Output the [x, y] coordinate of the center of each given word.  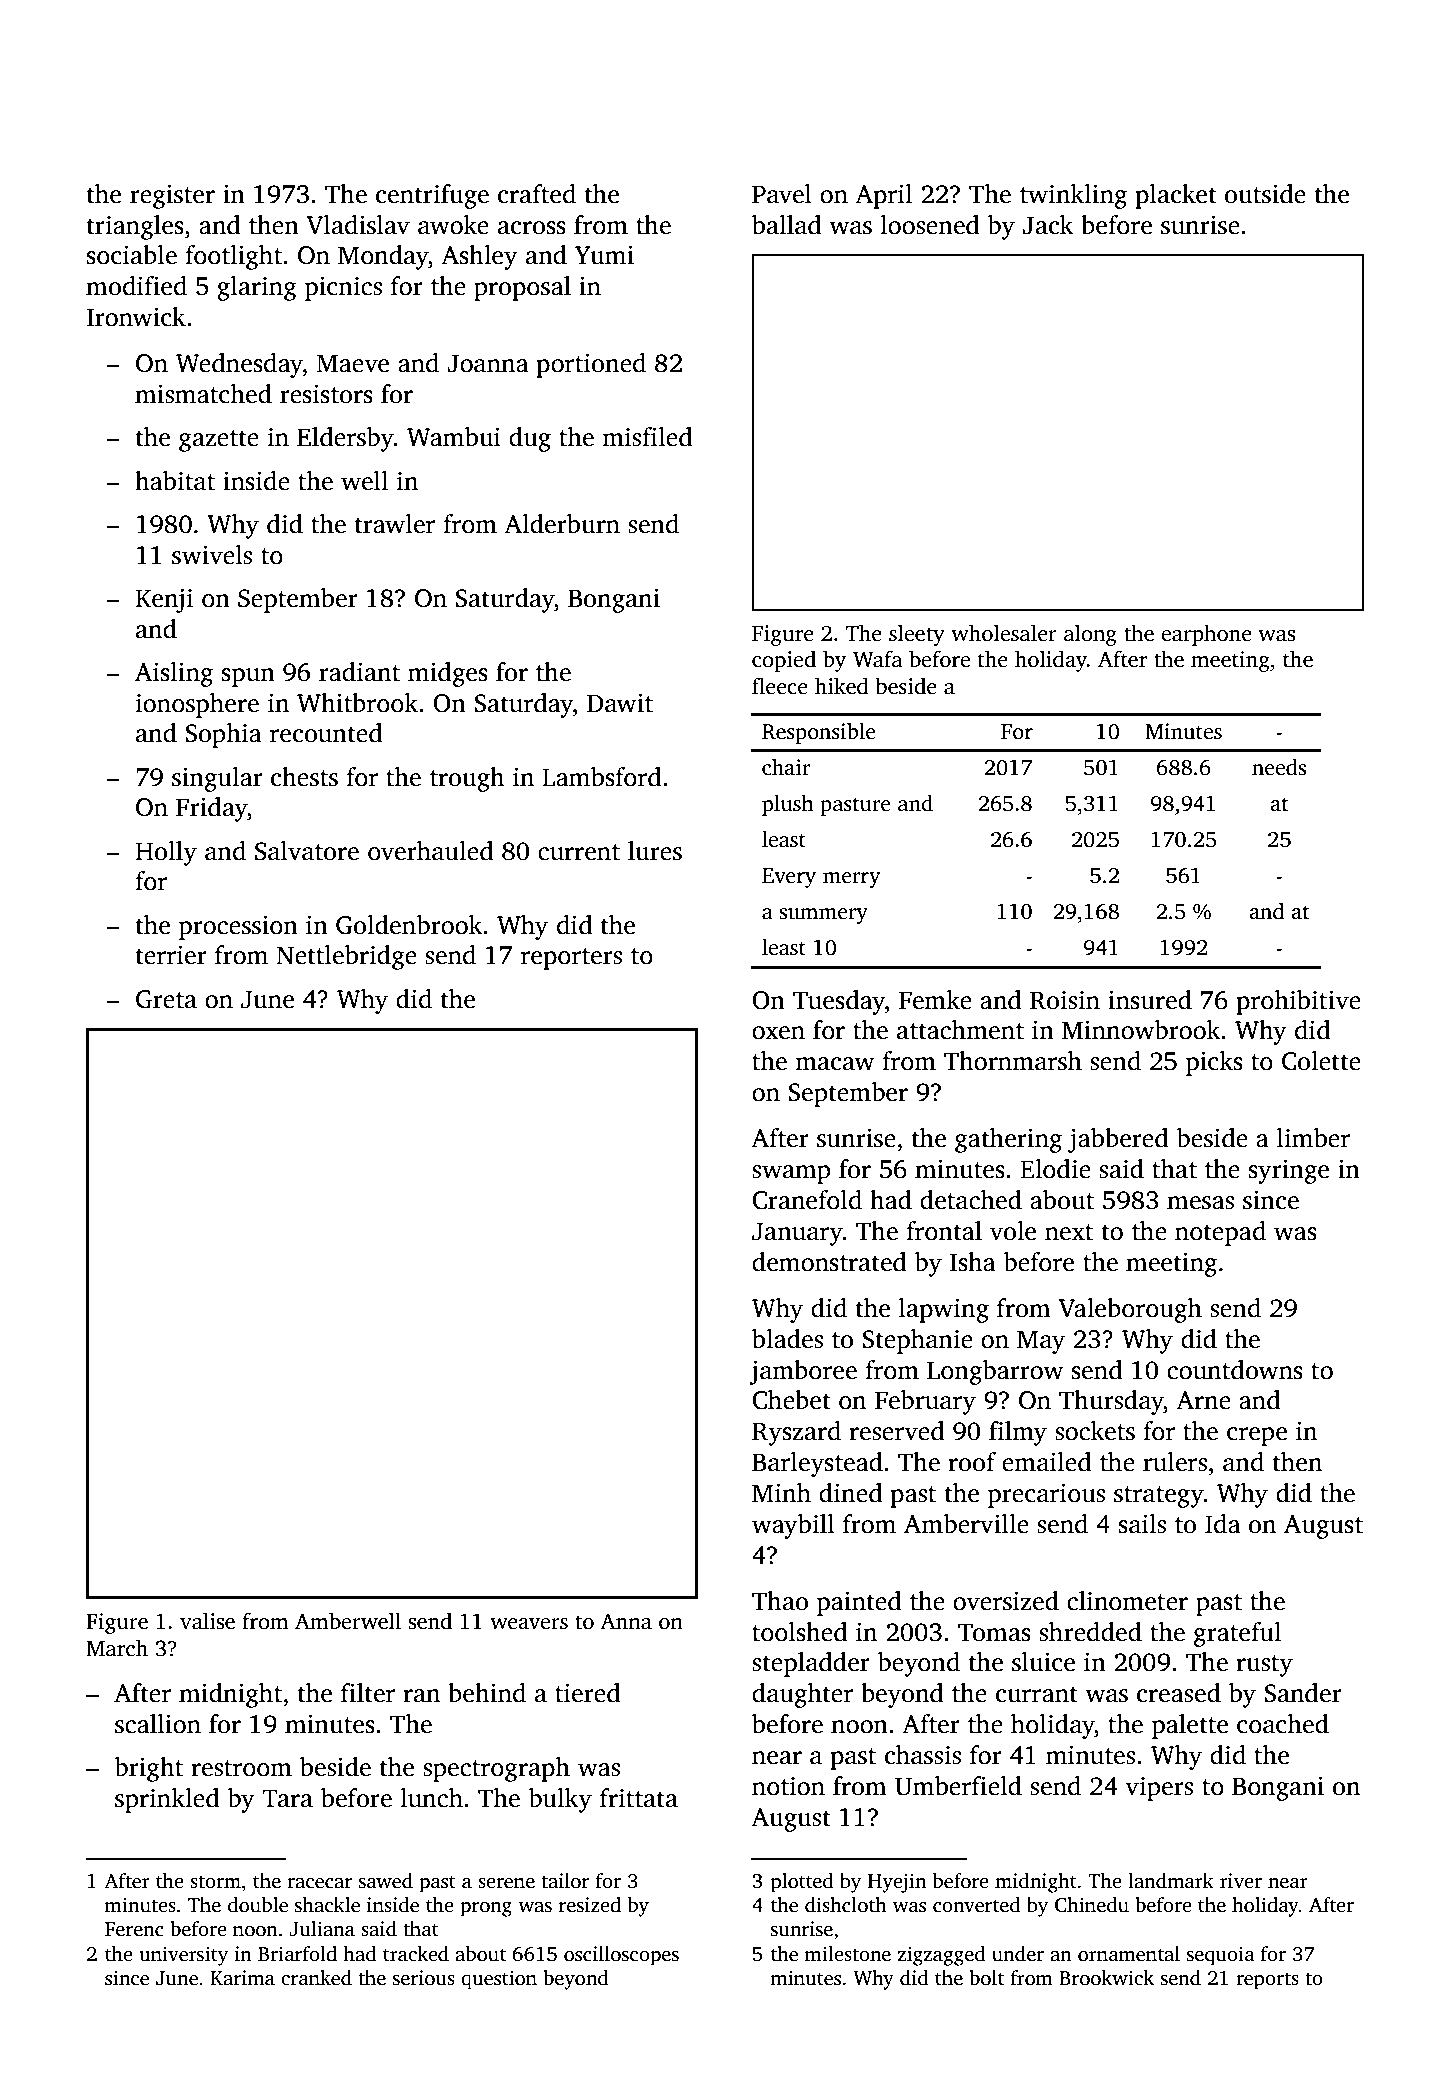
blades [787, 1339]
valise [207, 1621]
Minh [781, 1492]
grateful [1237, 1634]
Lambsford [602, 777]
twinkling [1073, 196]
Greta [166, 999]
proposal [522, 288]
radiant [359, 672]
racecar [319, 1883]
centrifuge [432, 196]
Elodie [1055, 1169]
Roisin [1065, 1000]
